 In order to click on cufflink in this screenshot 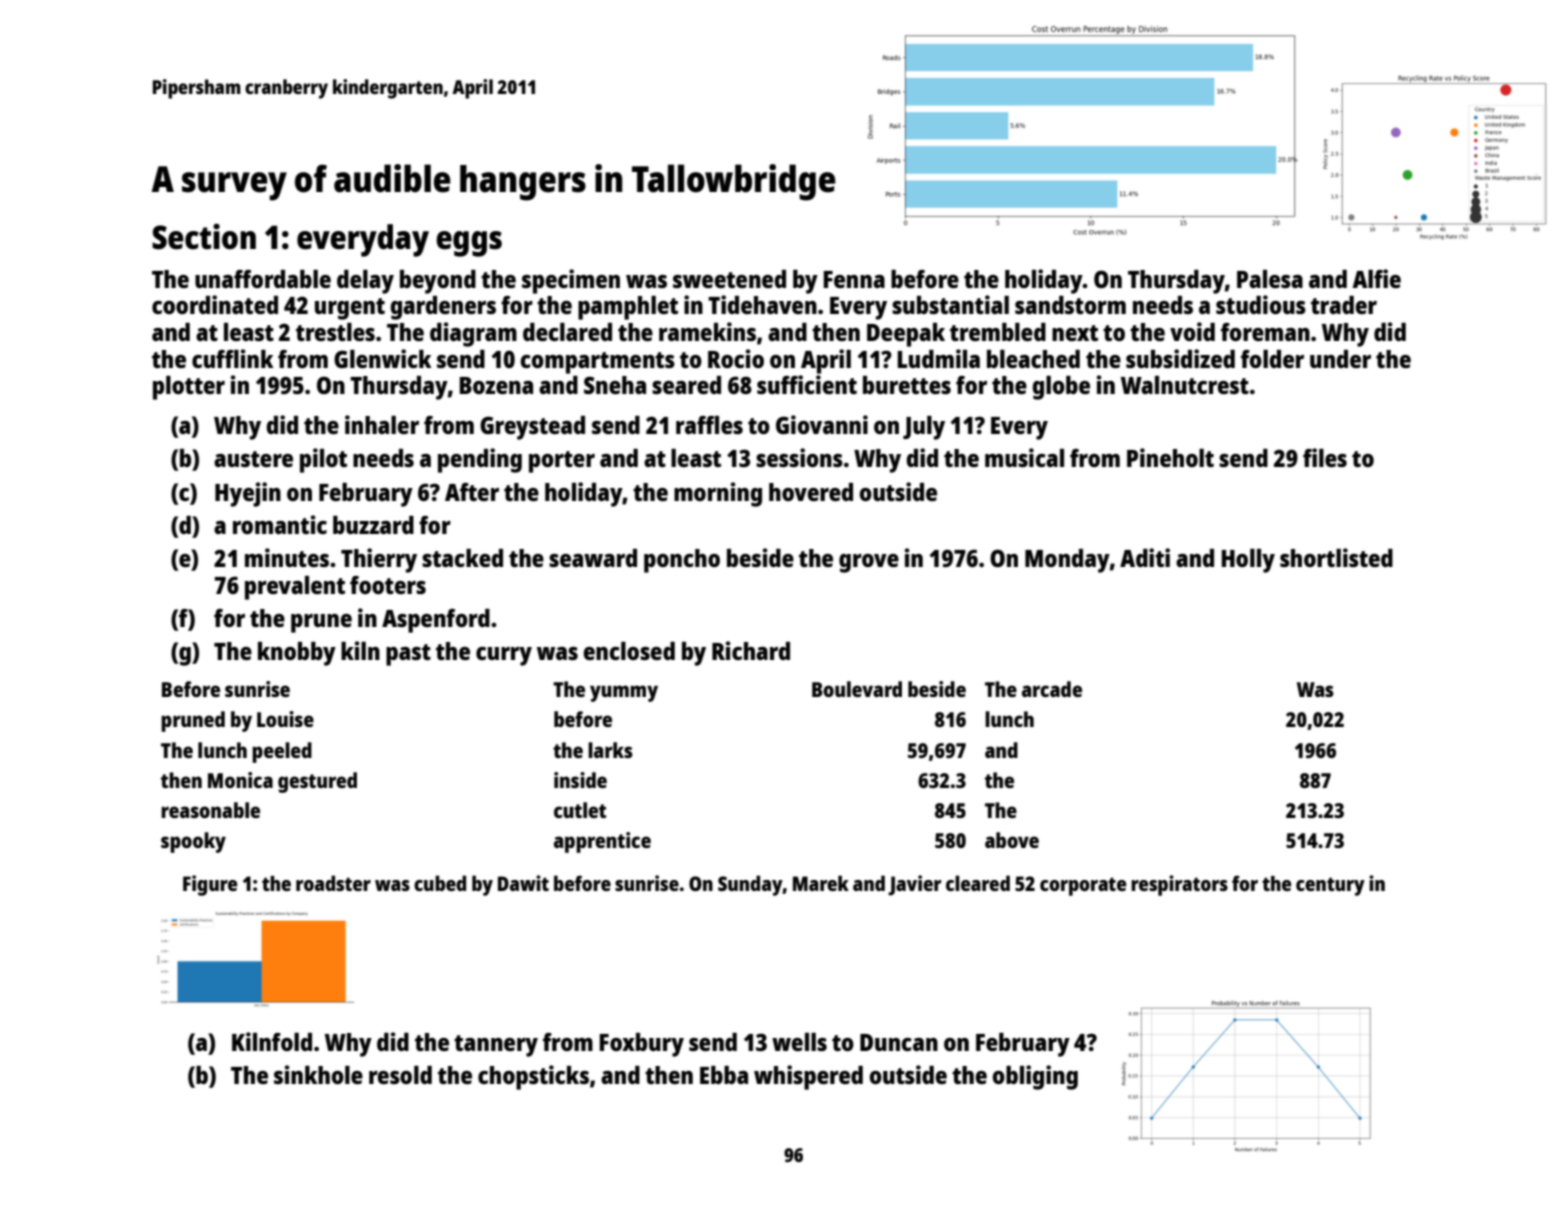, I will do `click(233, 358)`.
